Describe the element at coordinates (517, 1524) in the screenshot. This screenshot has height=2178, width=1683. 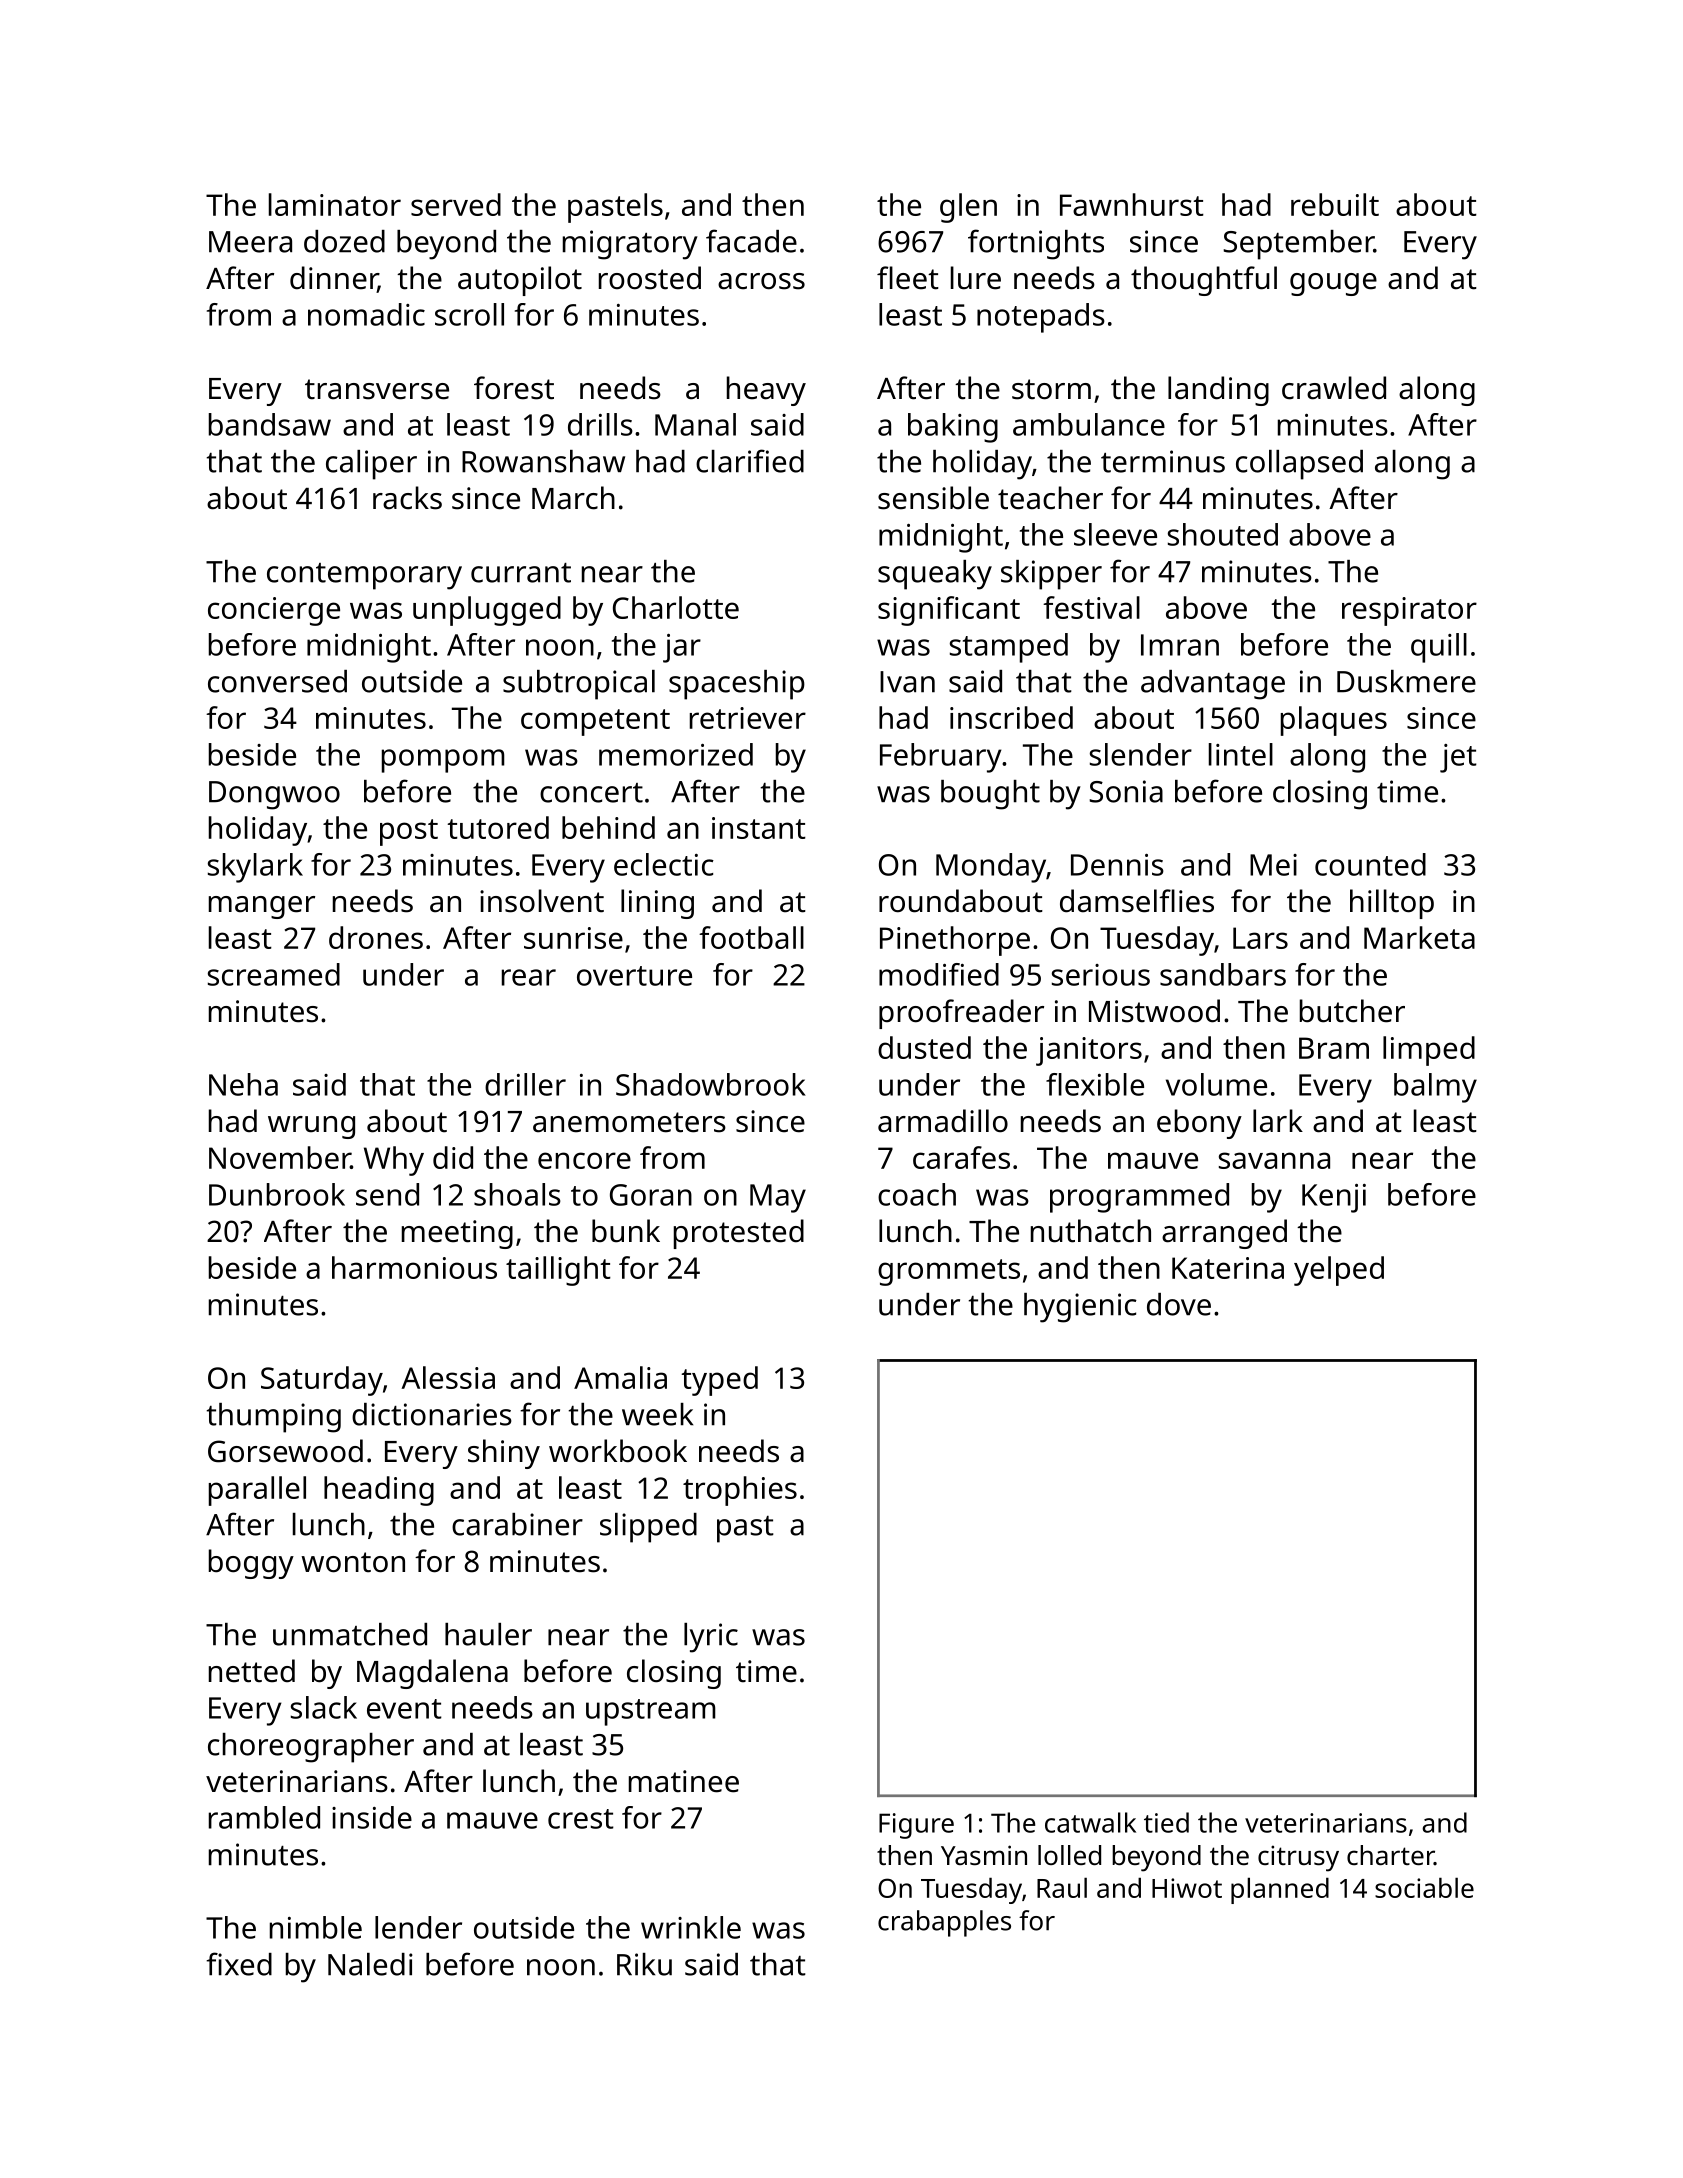
I see `carabiner` at that location.
